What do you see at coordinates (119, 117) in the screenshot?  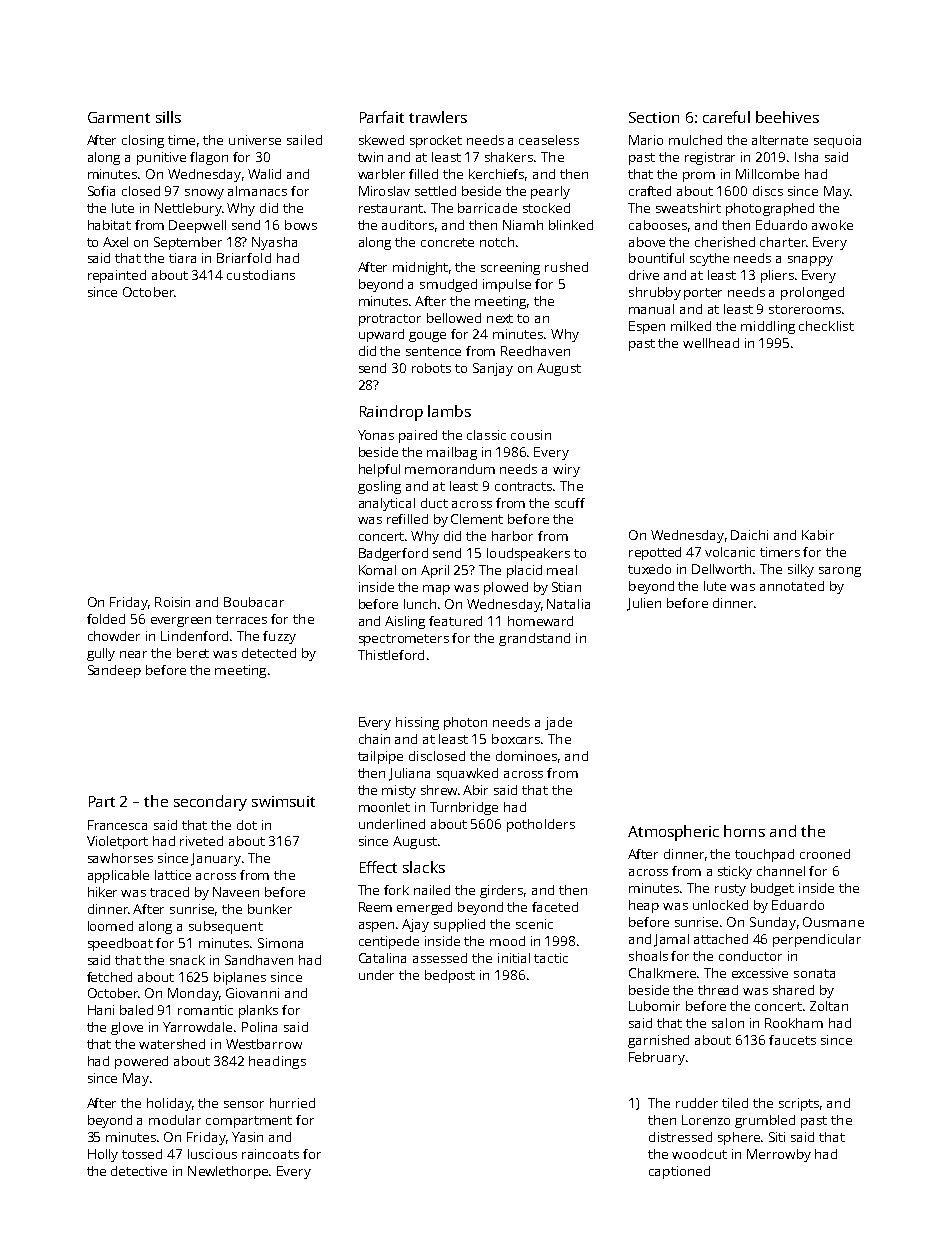 I see `Garment` at bounding box center [119, 117].
